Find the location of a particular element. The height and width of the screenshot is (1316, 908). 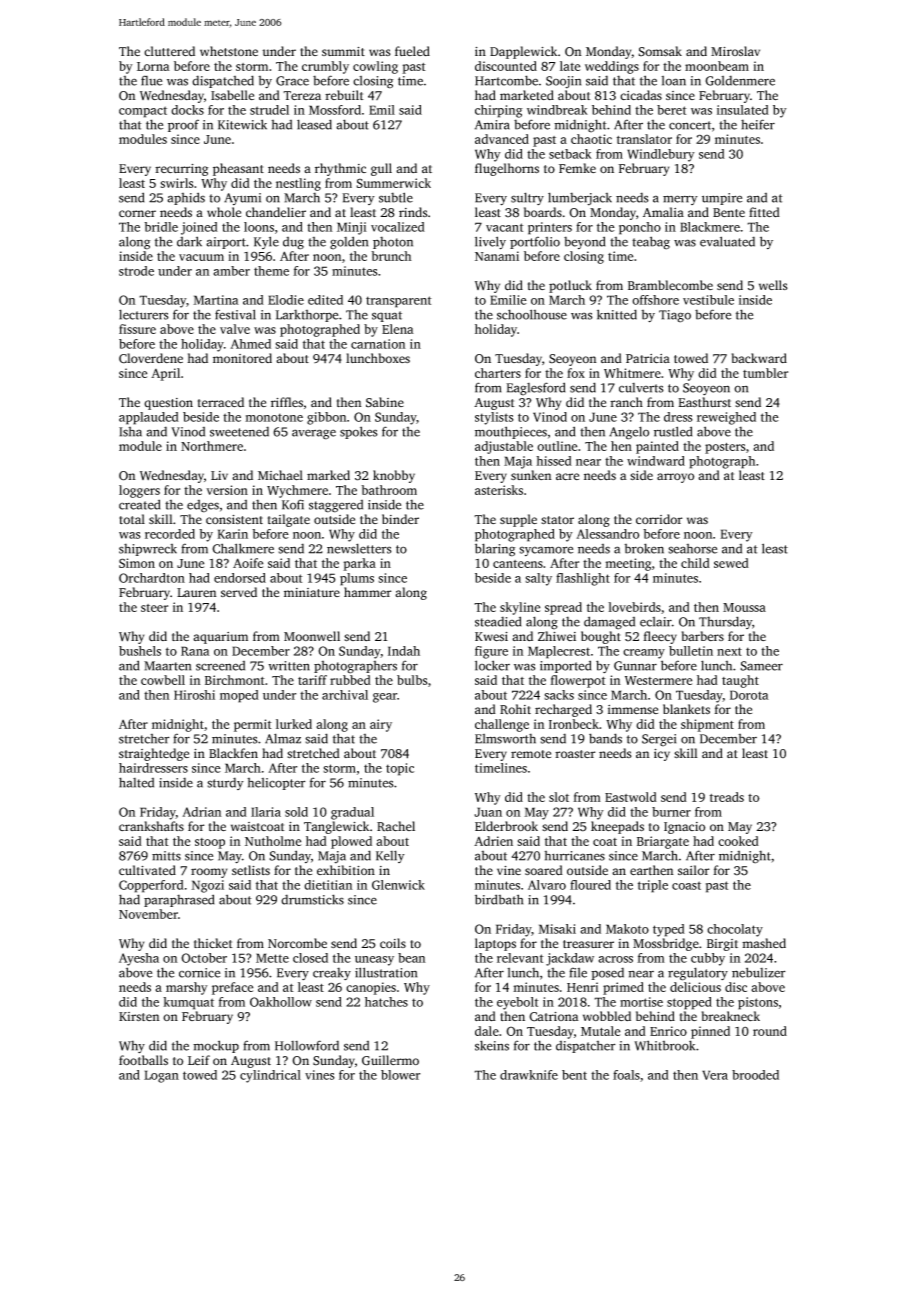

portfolio is located at coordinates (535, 242).
